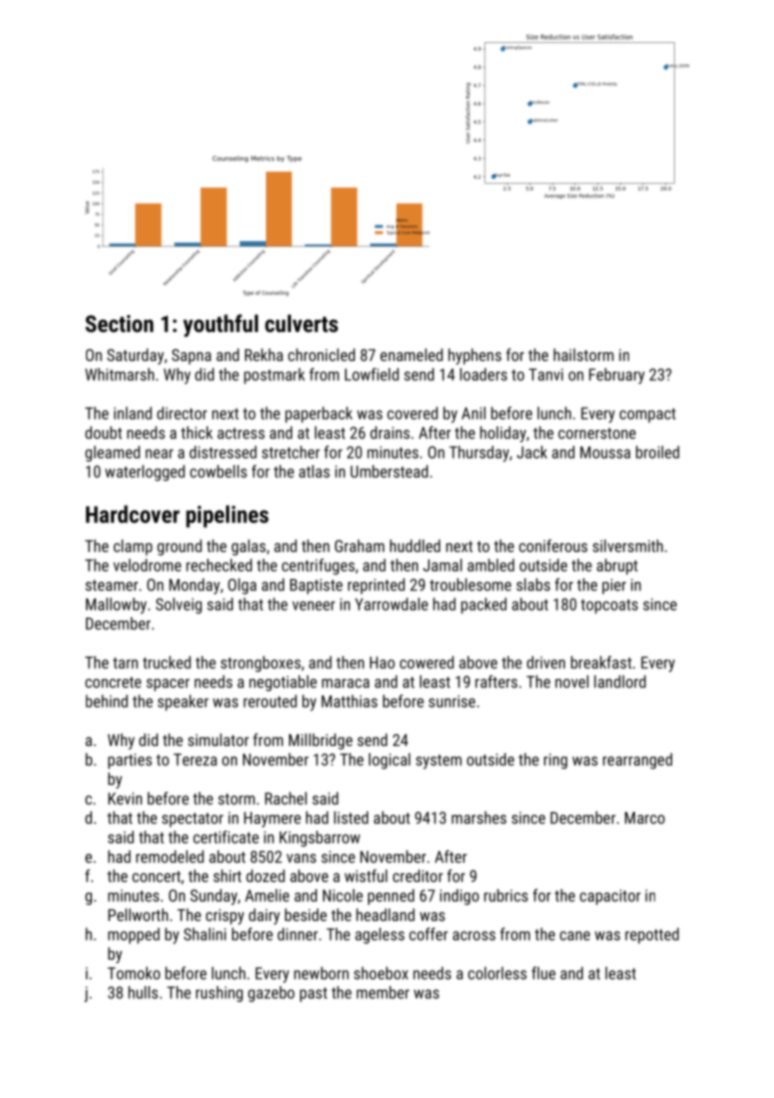  Describe the element at coordinates (657, 452) in the screenshot. I see `broiled` at that location.
